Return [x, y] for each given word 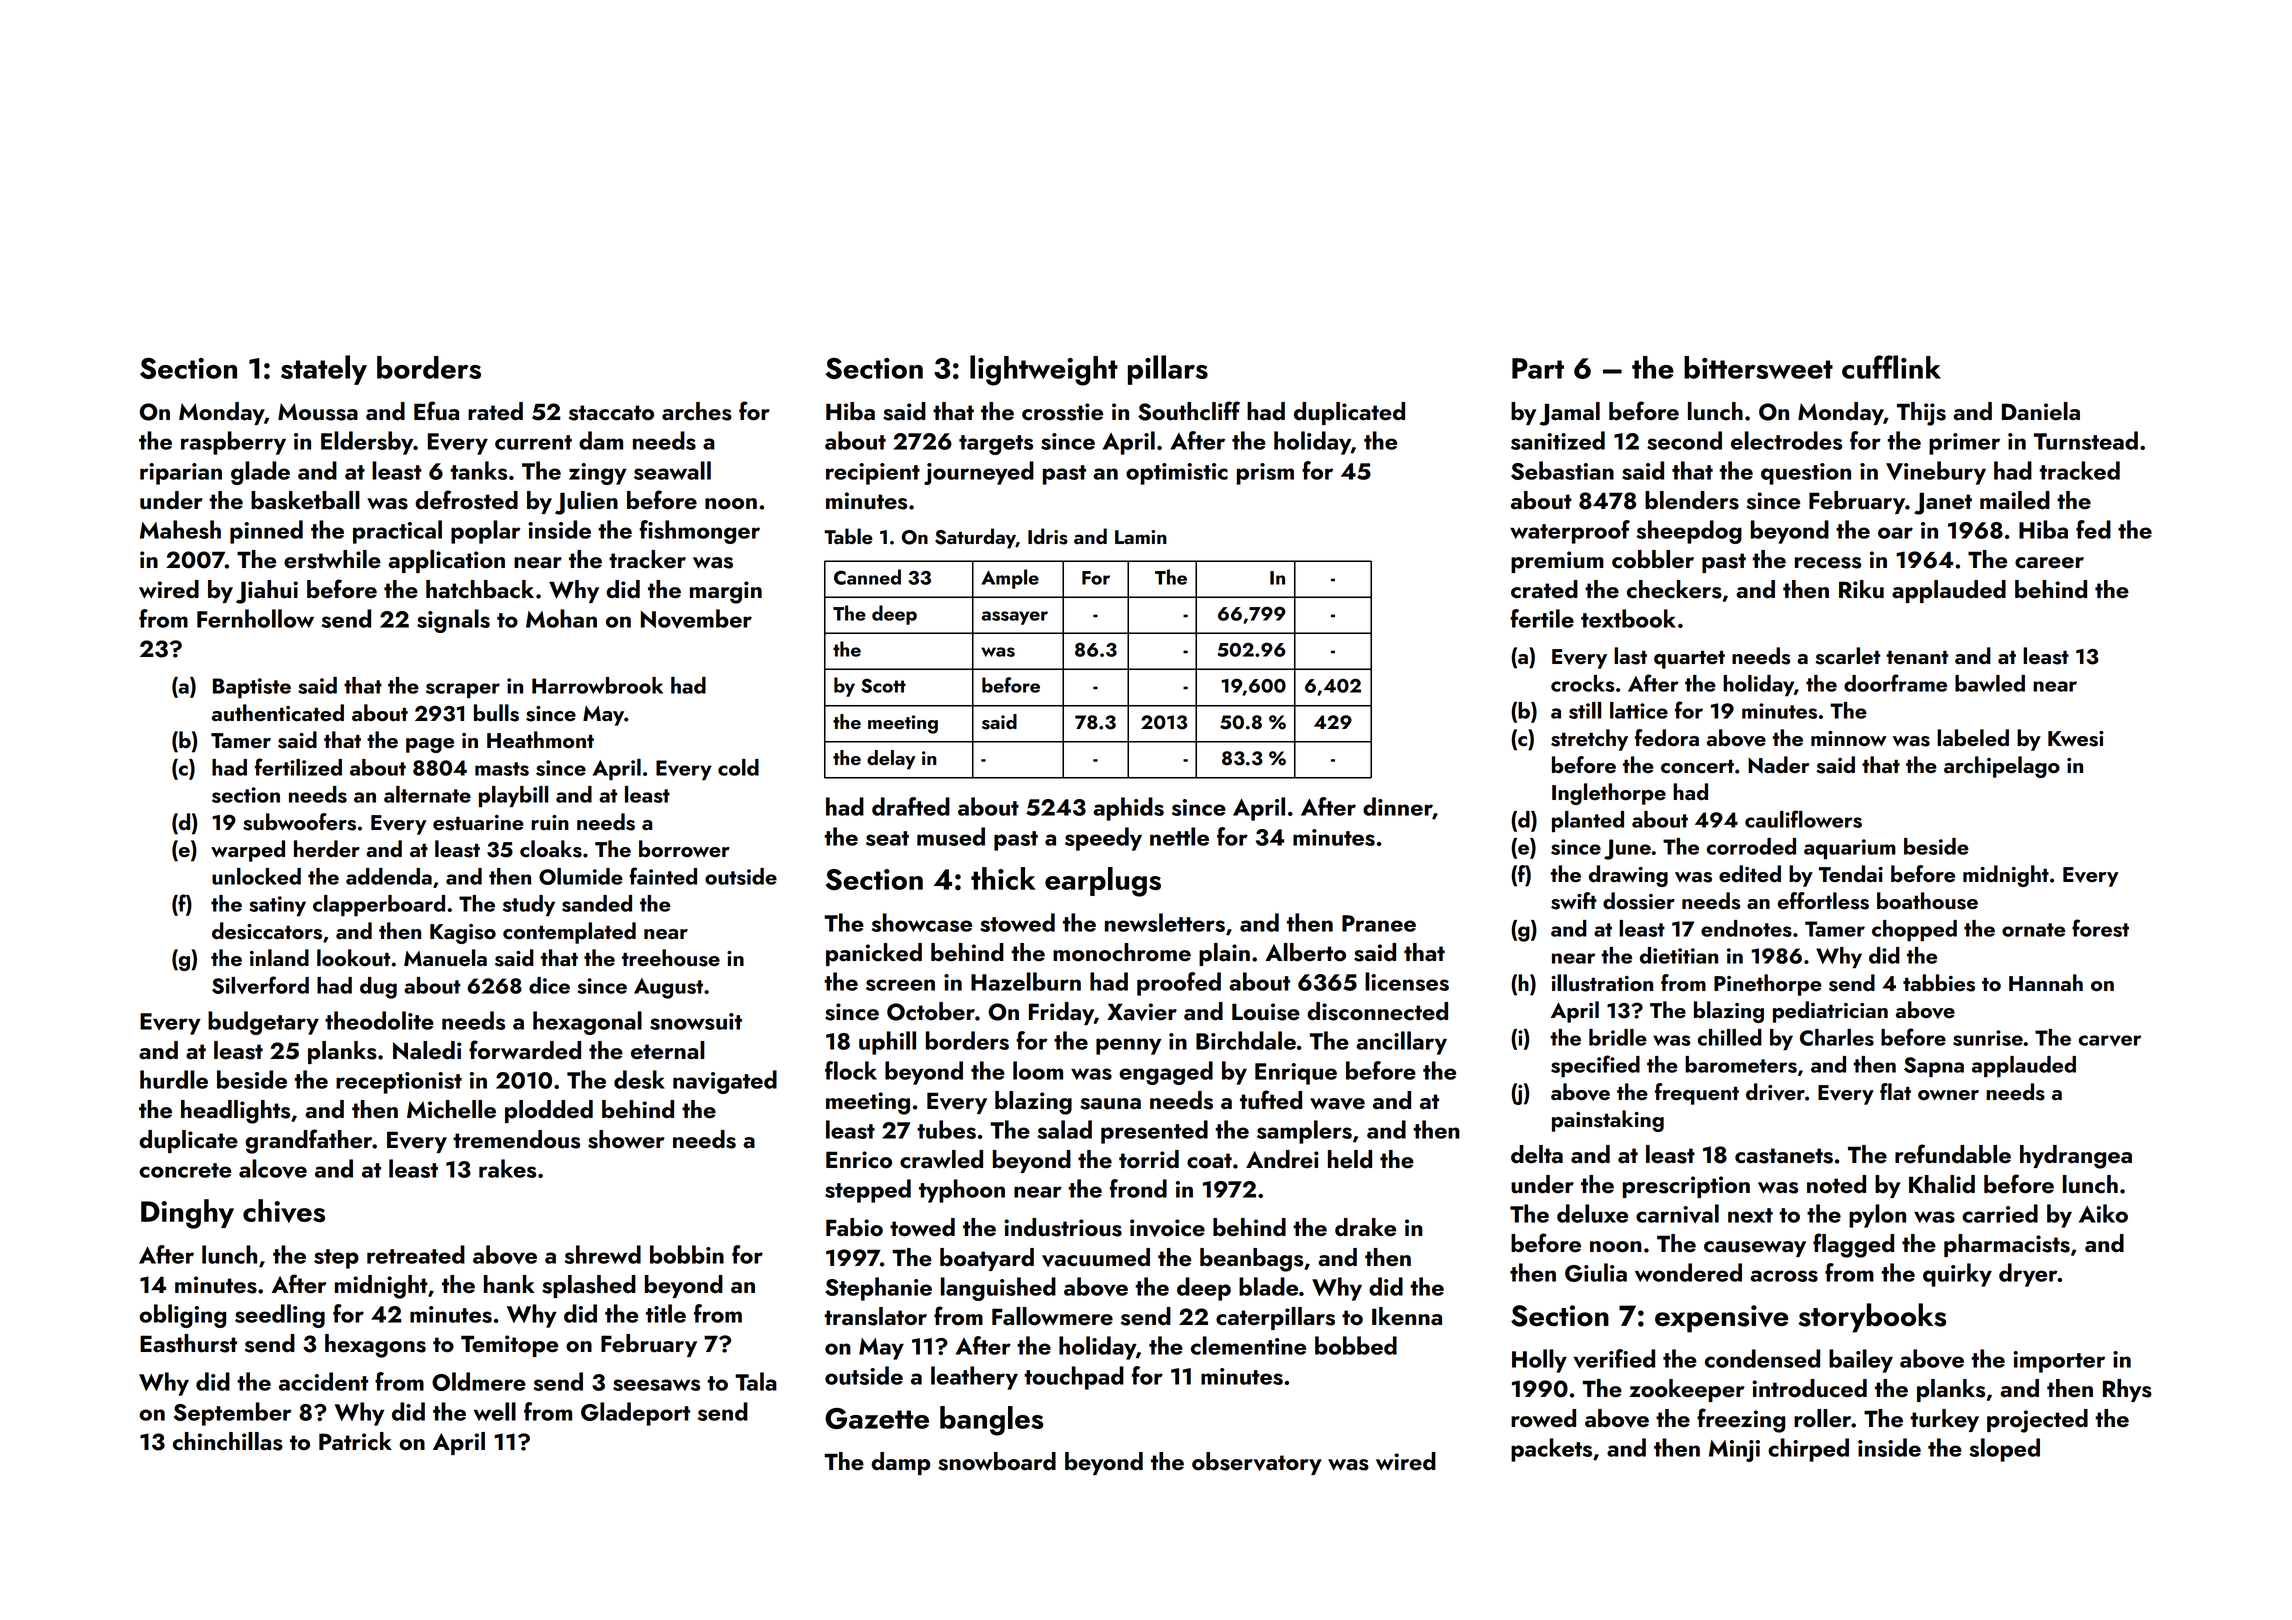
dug [378, 988]
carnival [1677, 1213]
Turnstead [2086, 440]
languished [998, 1289]
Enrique [1296, 1074]
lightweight [1044, 370]
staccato [611, 413]
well [495, 1411]
